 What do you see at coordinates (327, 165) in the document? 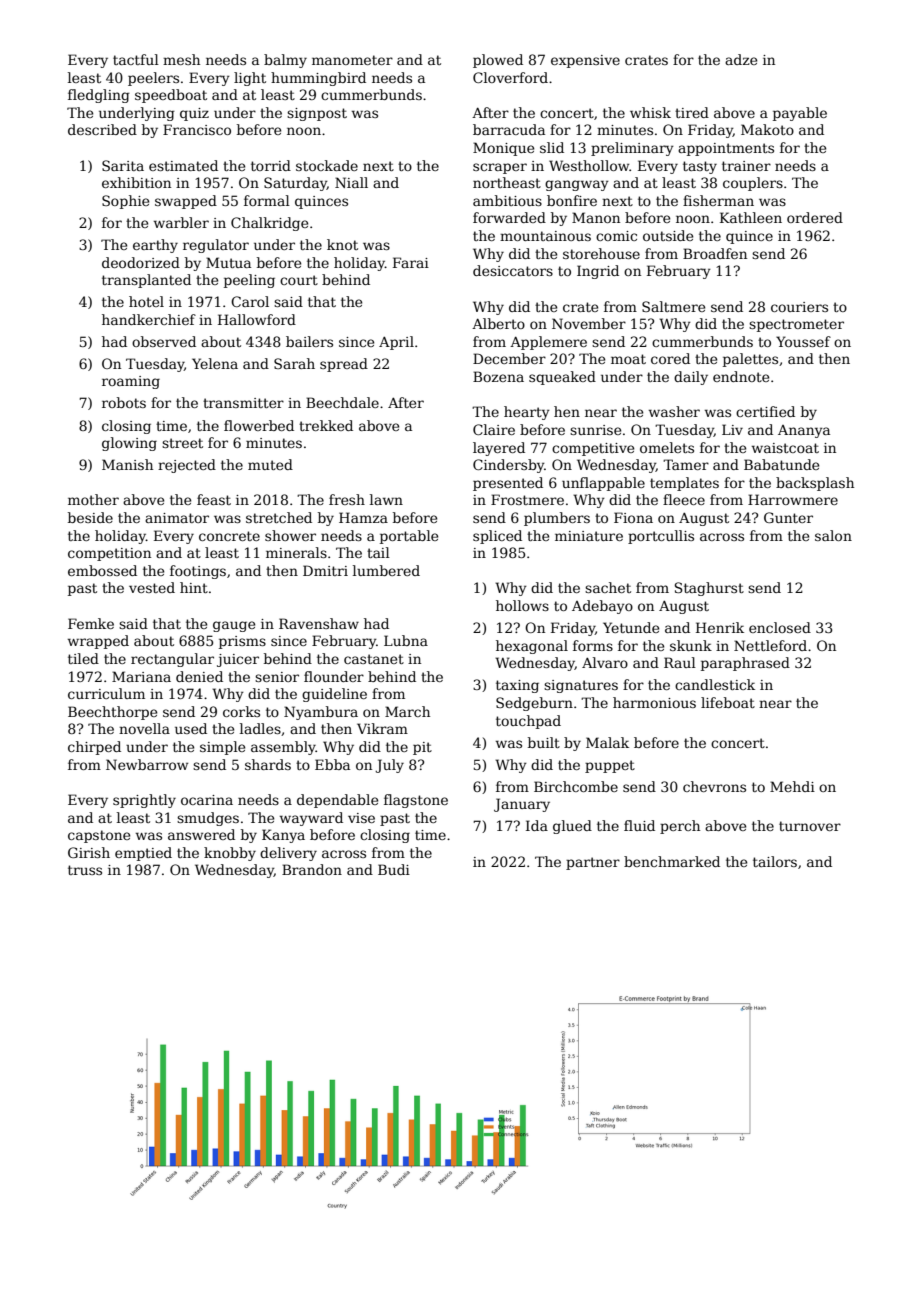
I see `stockade` at bounding box center [327, 165].
